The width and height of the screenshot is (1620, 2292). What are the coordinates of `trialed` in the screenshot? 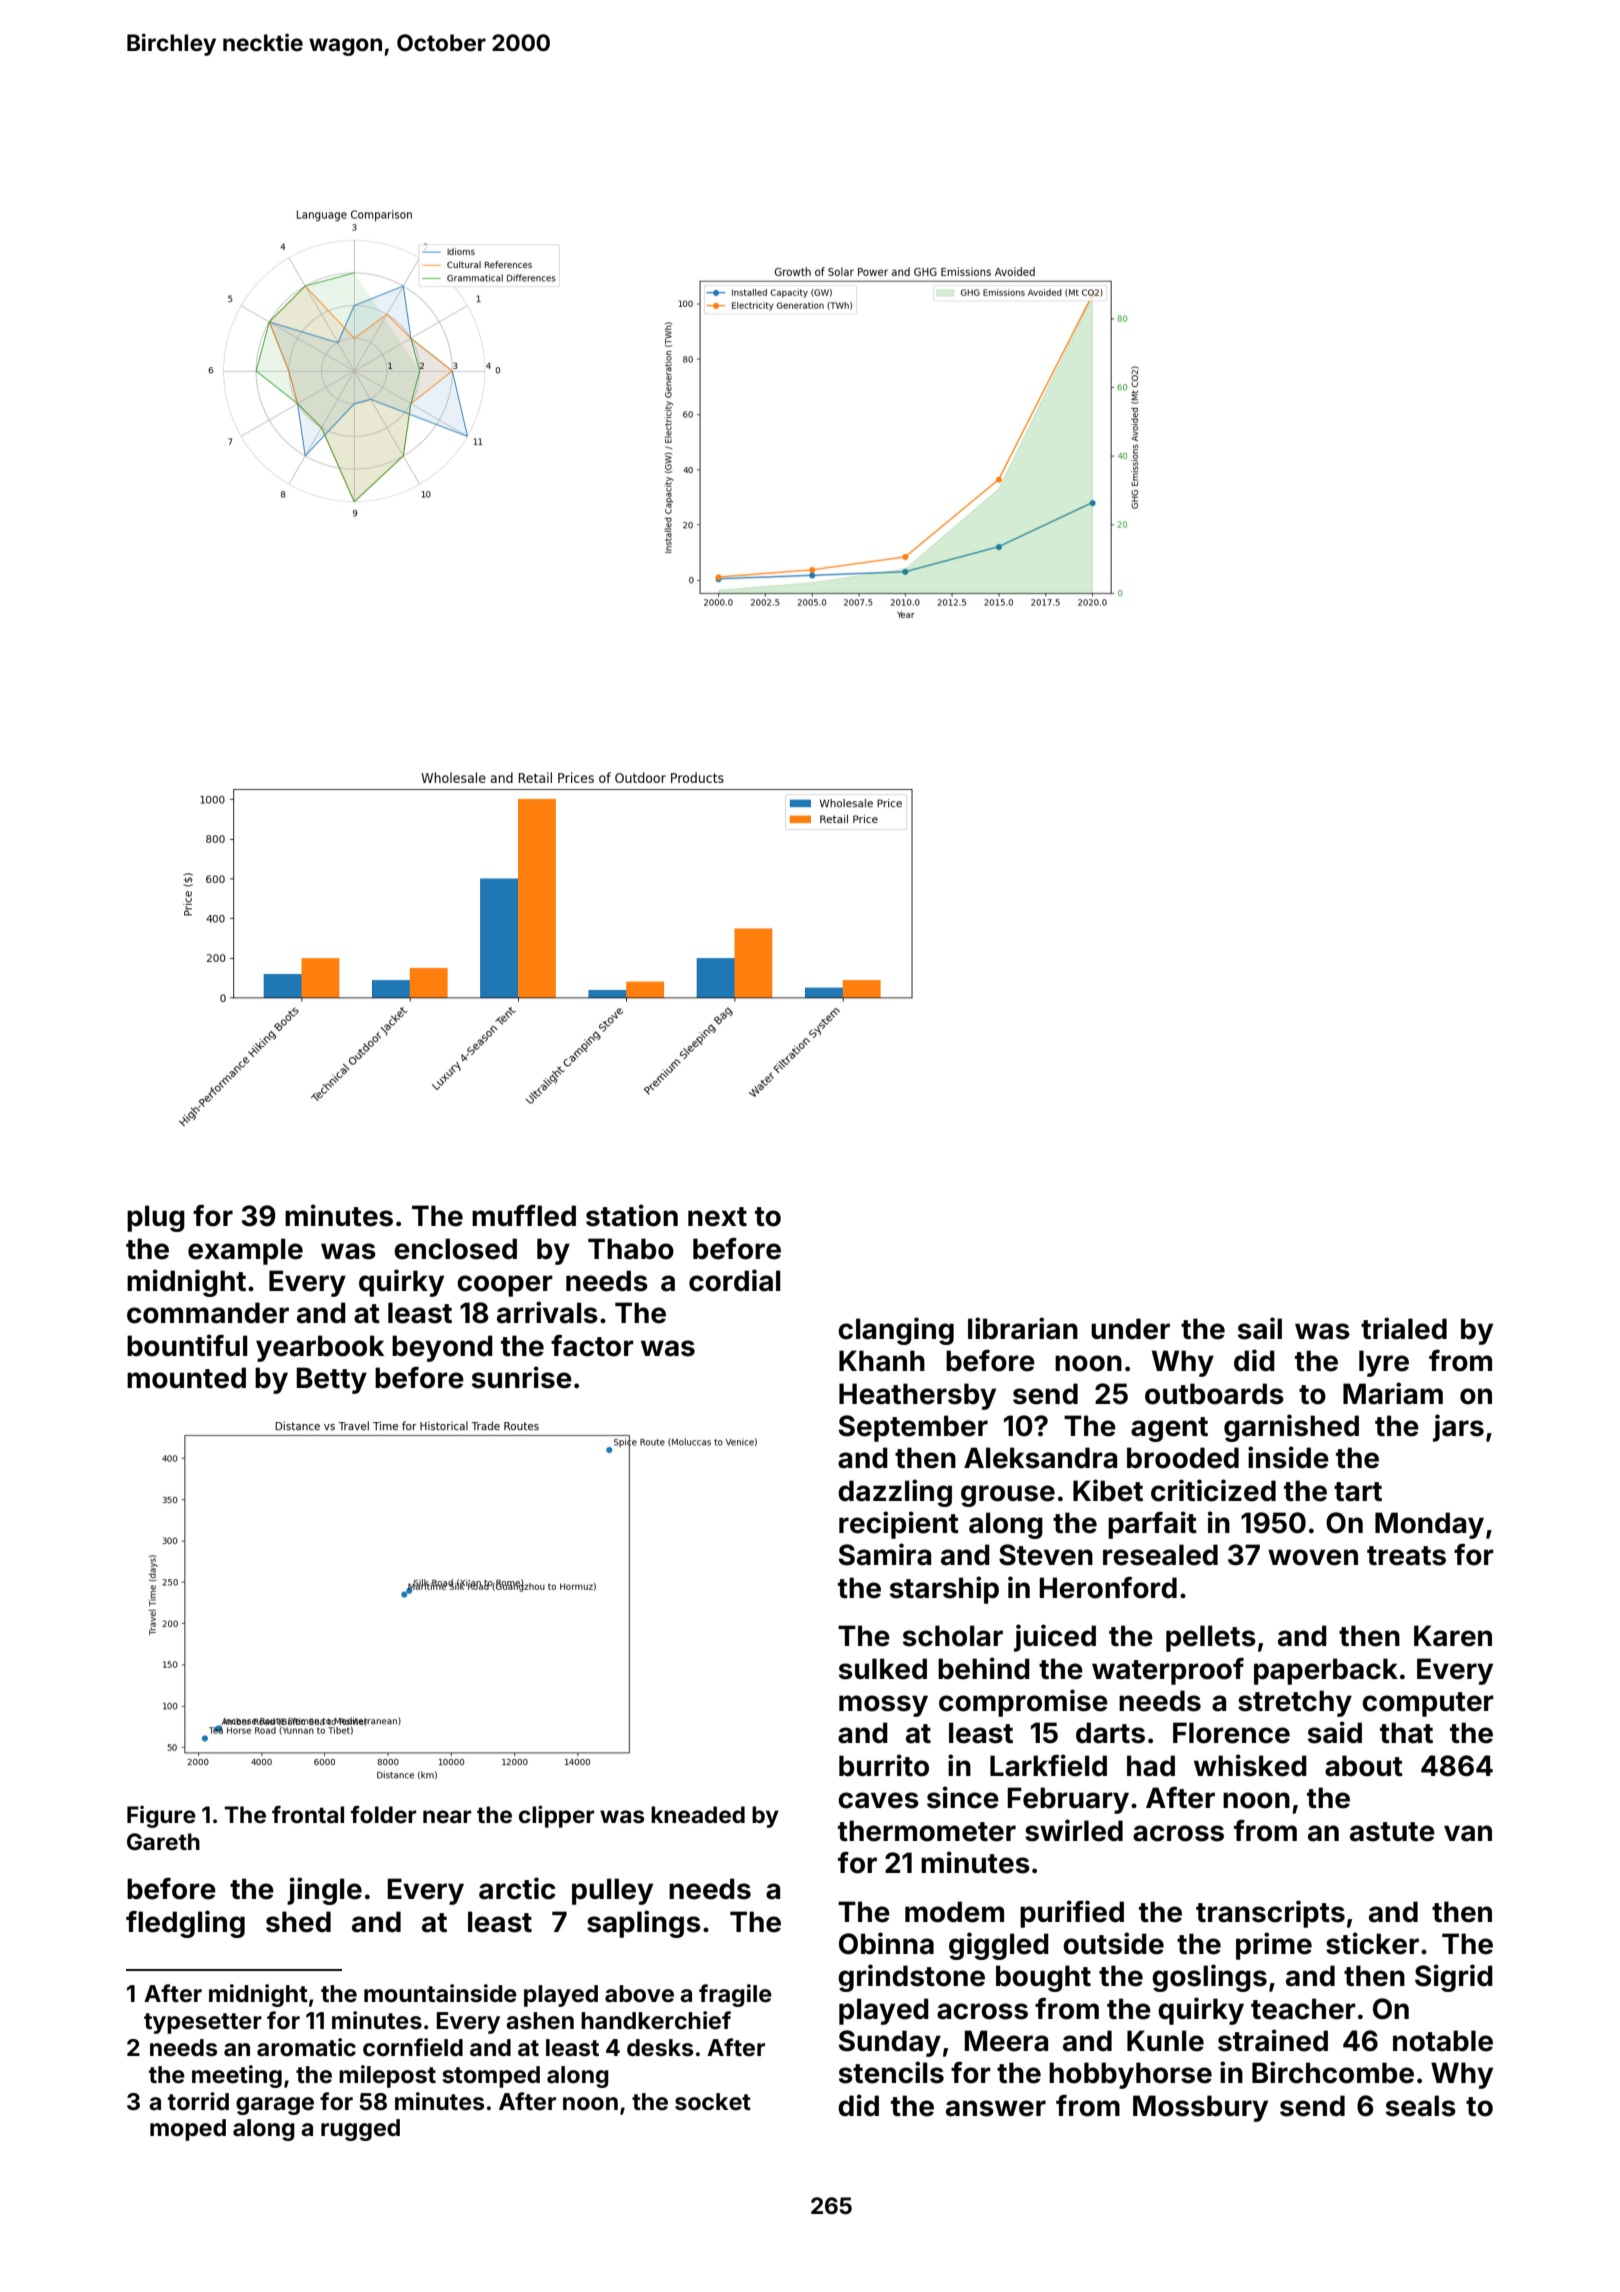 It's located at (1404, 1328).
